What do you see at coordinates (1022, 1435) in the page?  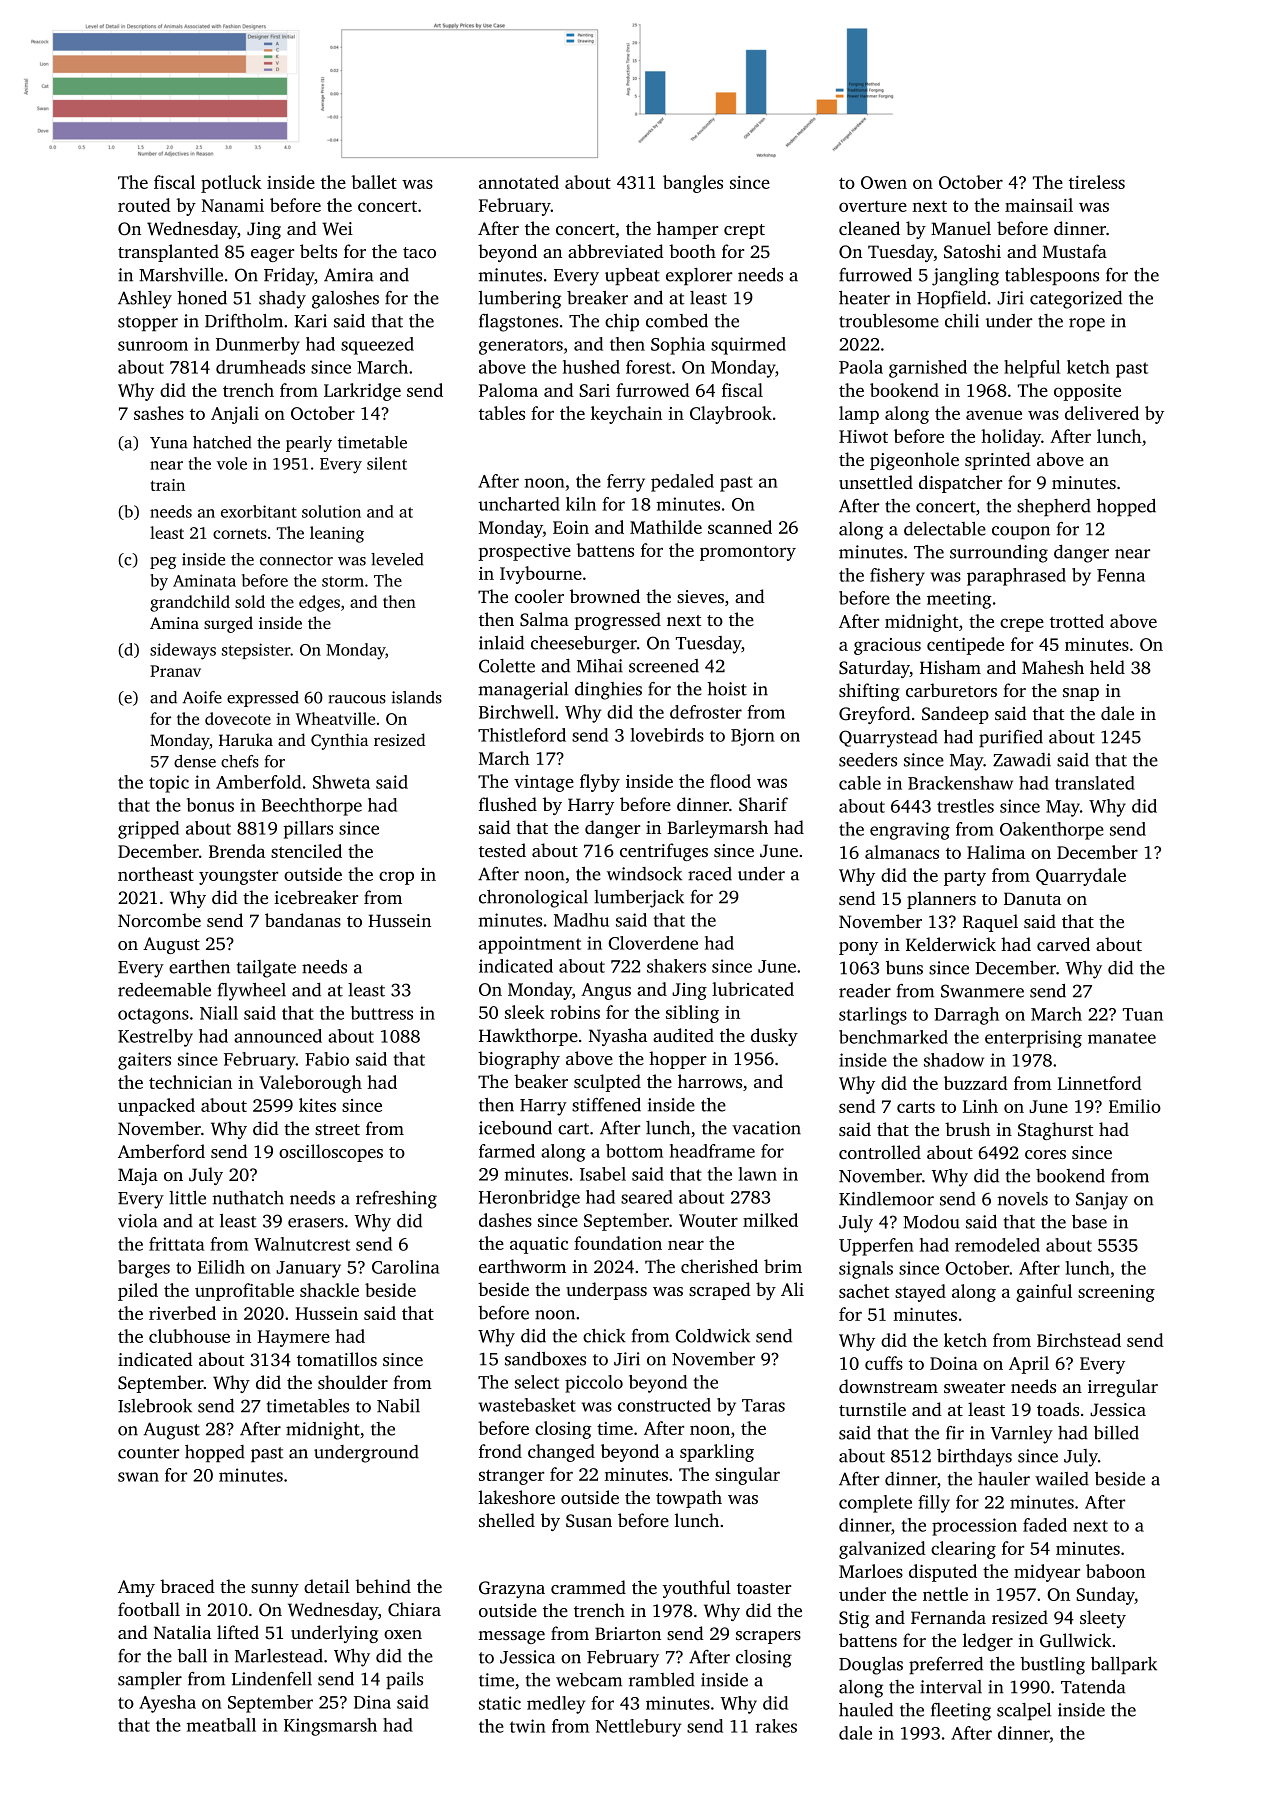 I see `Varnley` at bounding box center [1022, 1435].
